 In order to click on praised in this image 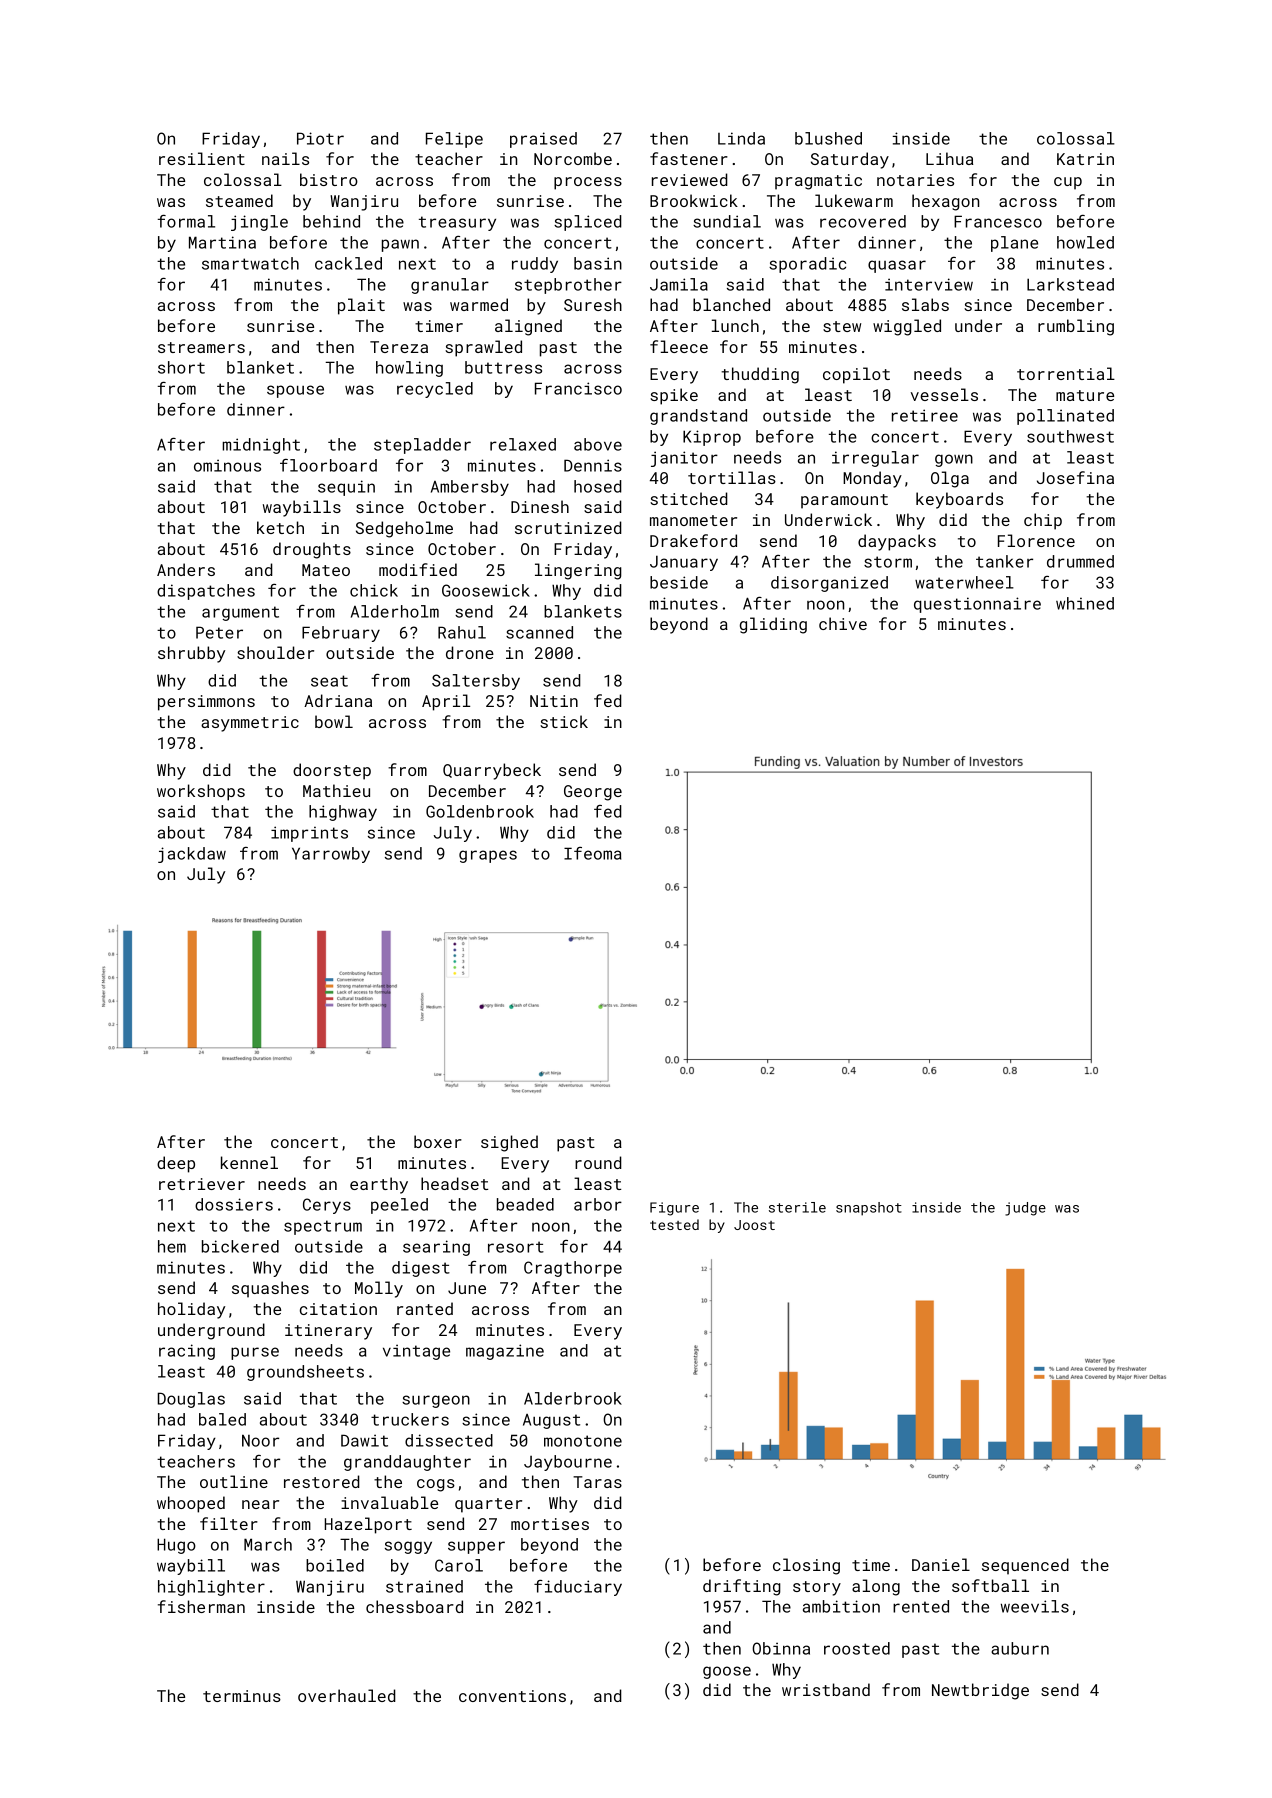, I will do `click(543, 140)`.
